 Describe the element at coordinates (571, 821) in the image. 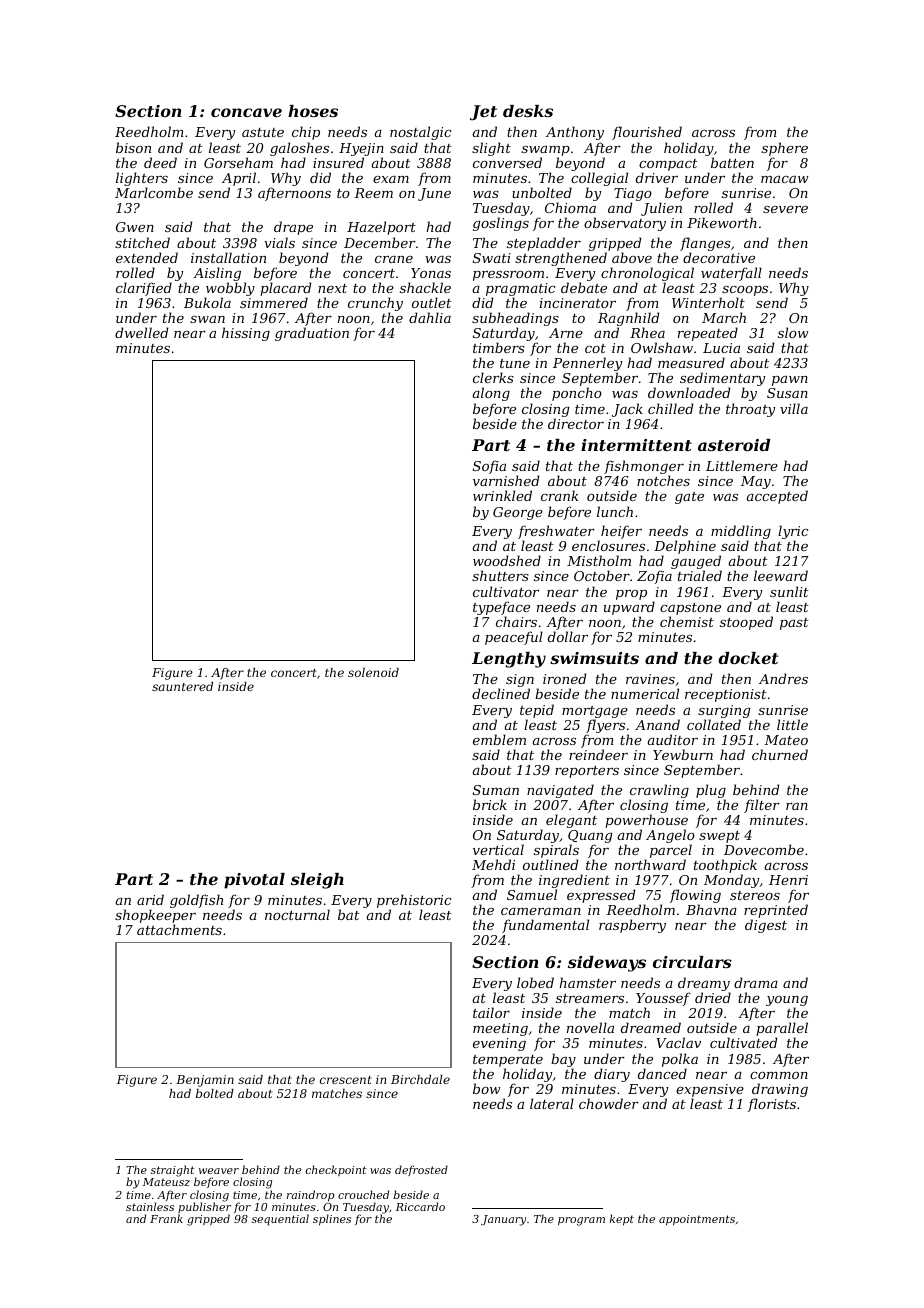

I see `elegant` at that location.
